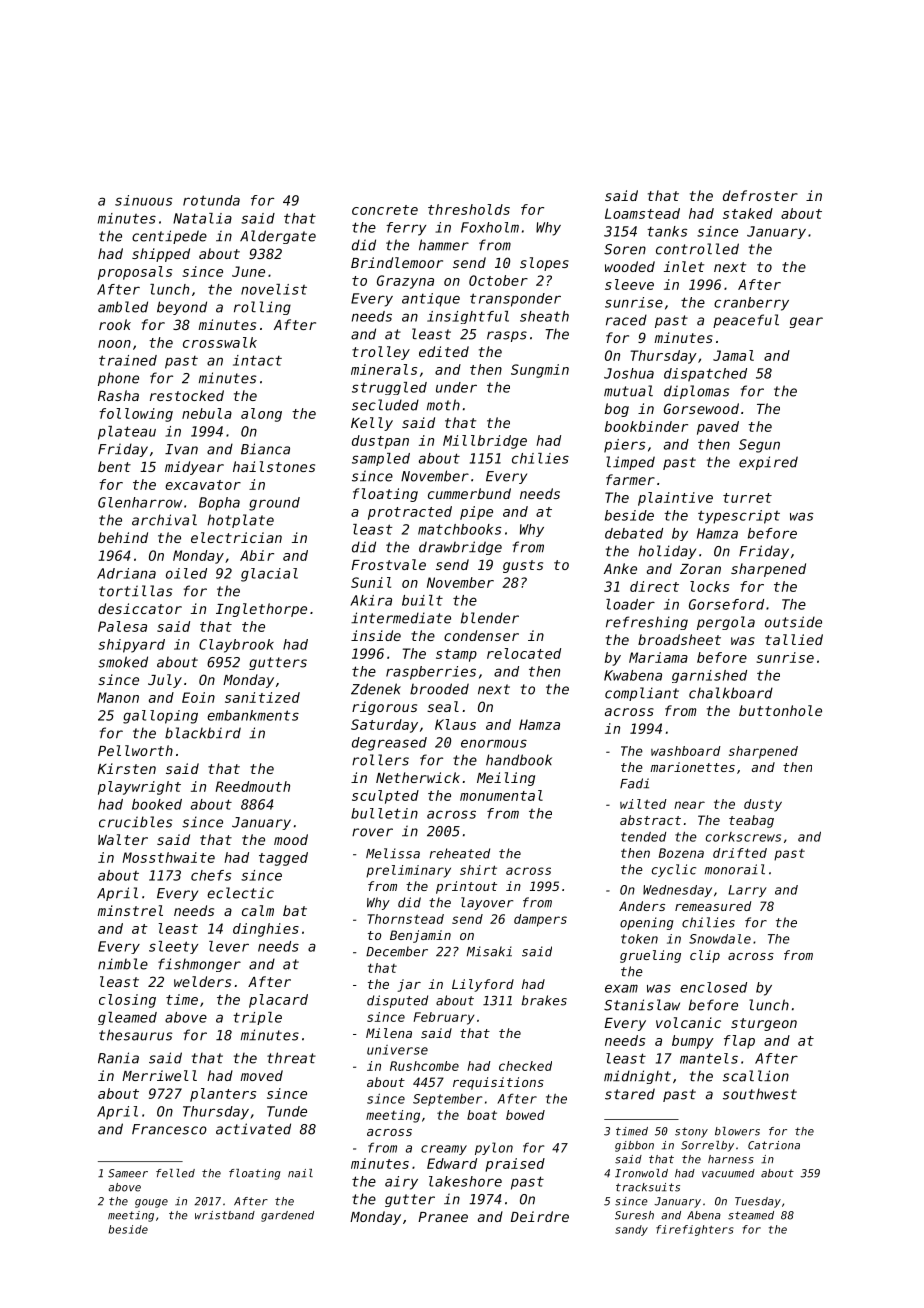  What do you see at coordinates (143, 200) in the screenshot?
I see `sinuous` at bounding box center [143, 200].
